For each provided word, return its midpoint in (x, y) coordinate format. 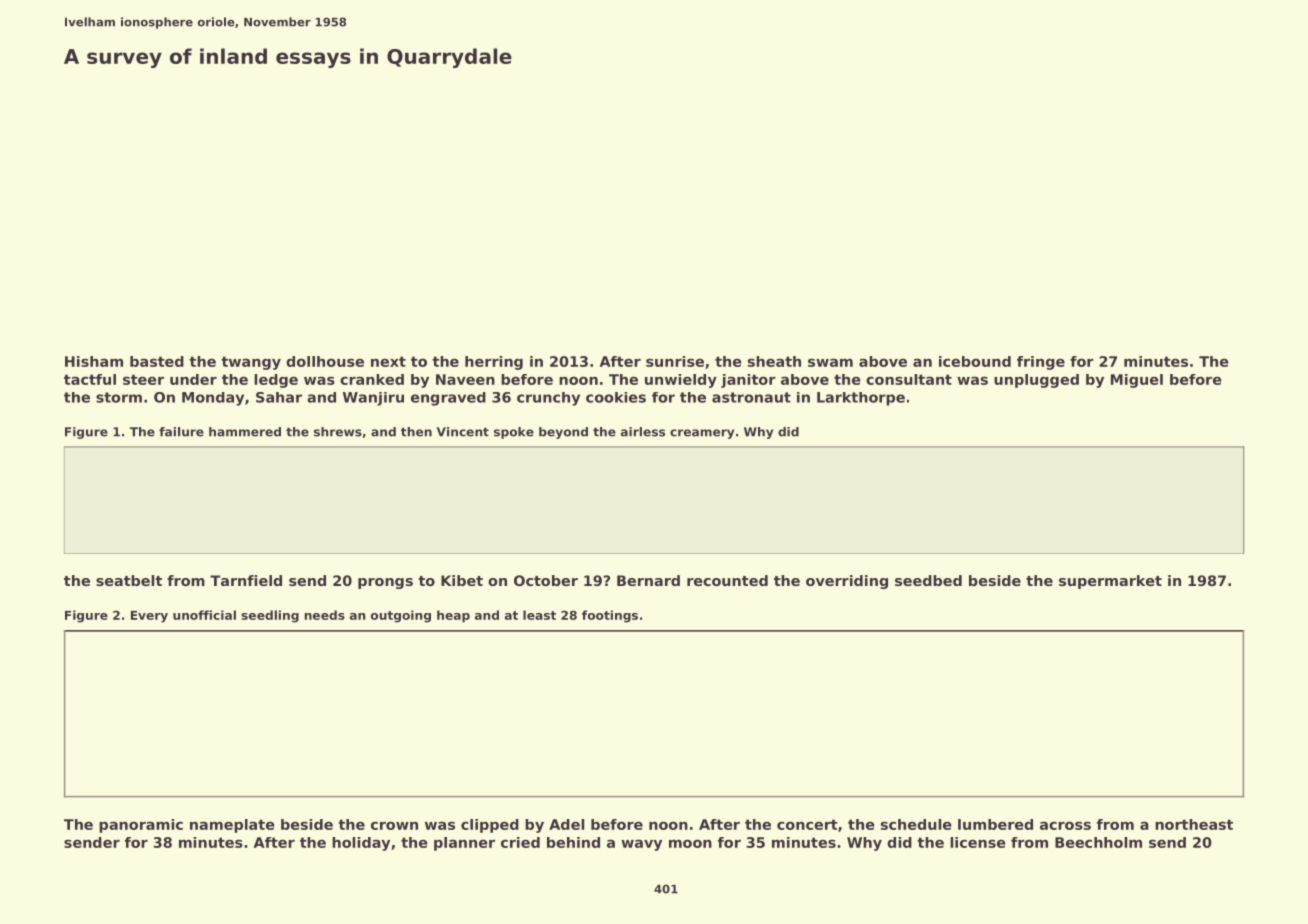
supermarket (1110, 582)
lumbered (995, 824)
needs (325, 615)
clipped (490, 826)
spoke (514, 433)
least (539, 615)
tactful (90, 379)
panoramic (141, 826)
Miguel (1137, 381)
